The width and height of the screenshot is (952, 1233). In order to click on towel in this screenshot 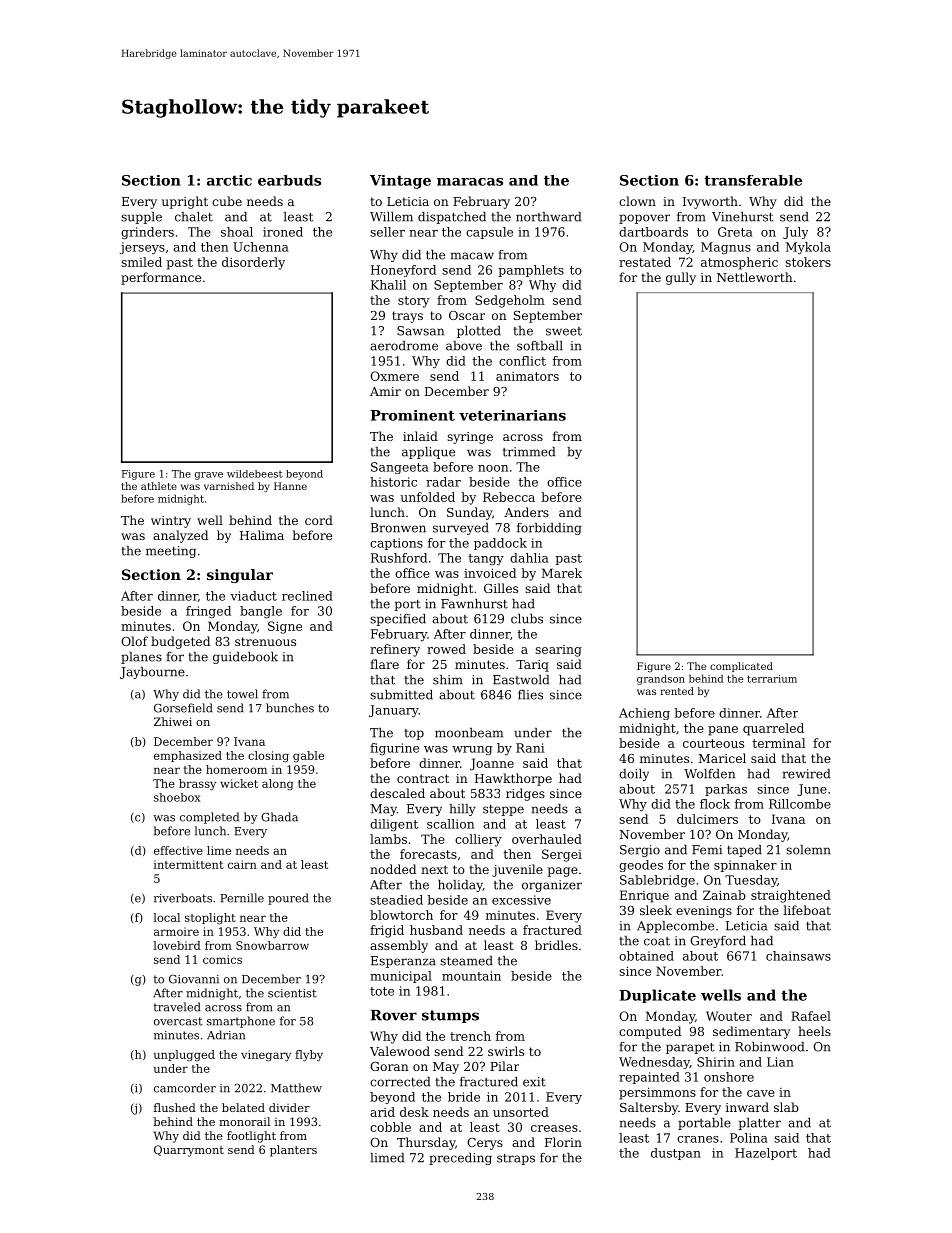, I will do `click(242, 694)`.
